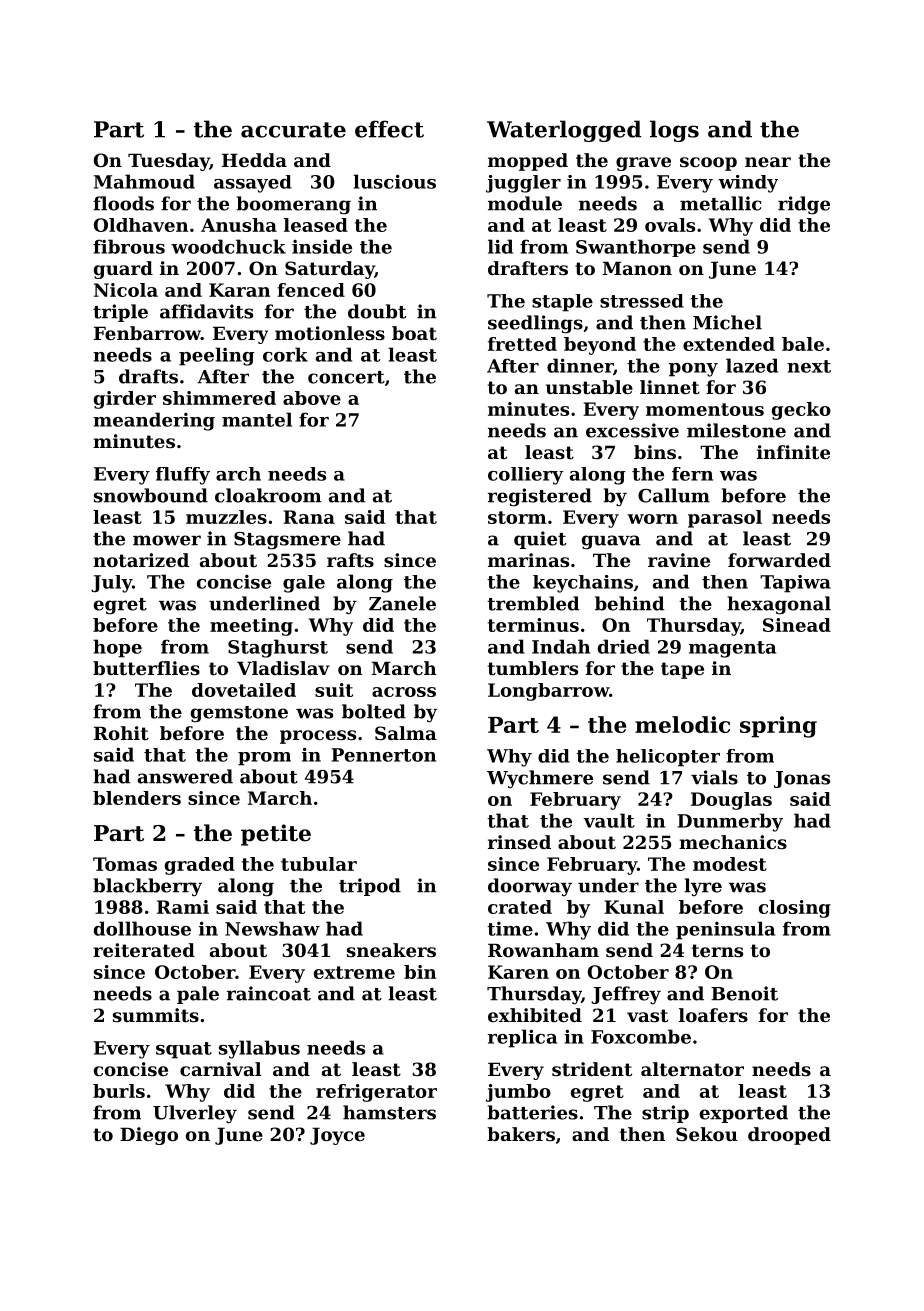 Image resolution: width=924 pixels, height=1311 pixels. Describe the element at coordinates (195, 1114) in the screenshot. I see `Ulverley` at that location.
